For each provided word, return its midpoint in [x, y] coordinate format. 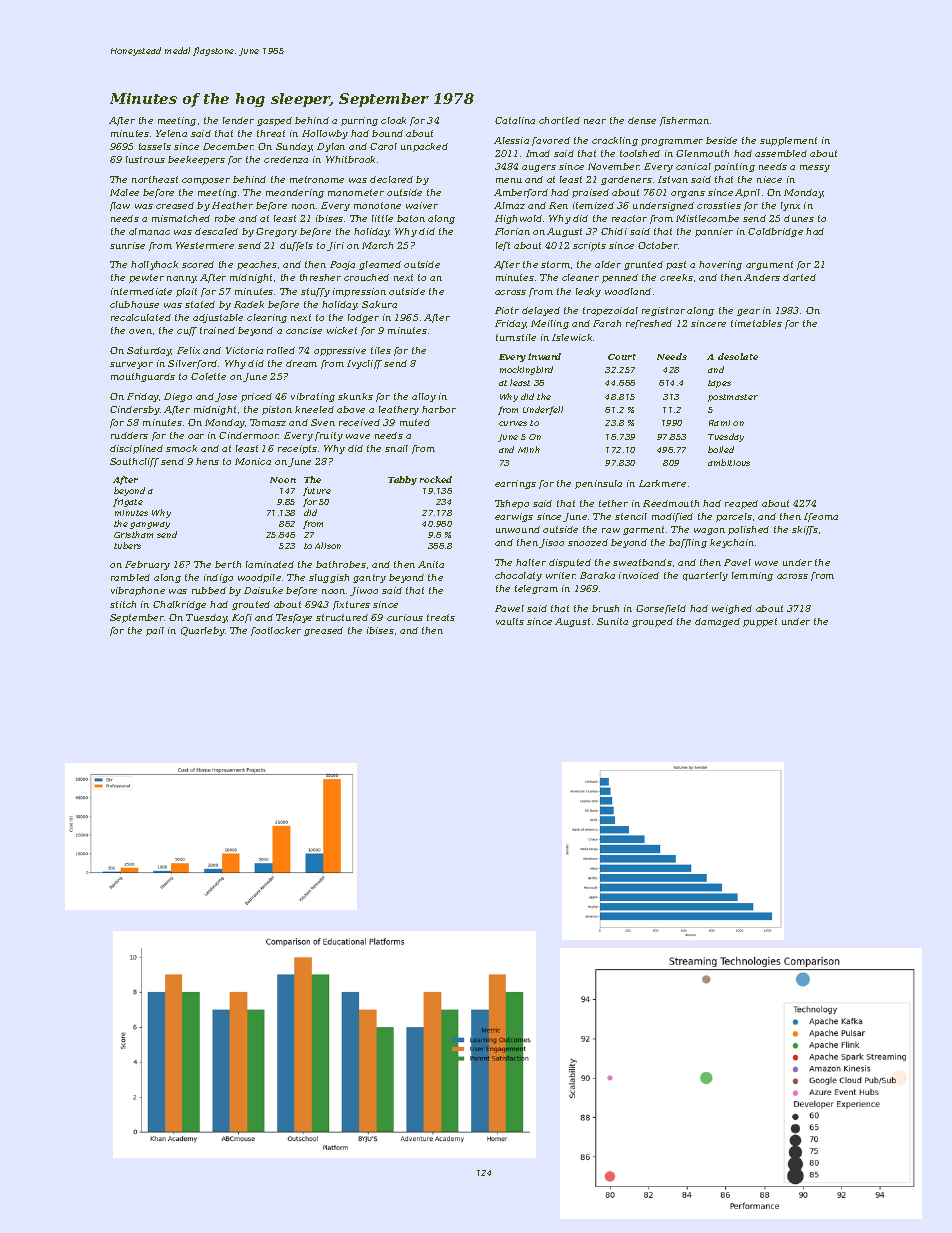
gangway [150, 525]
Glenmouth [702, 153]
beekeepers [196, 160]
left [503, 246]
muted [415, 422]
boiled [721, 449]
